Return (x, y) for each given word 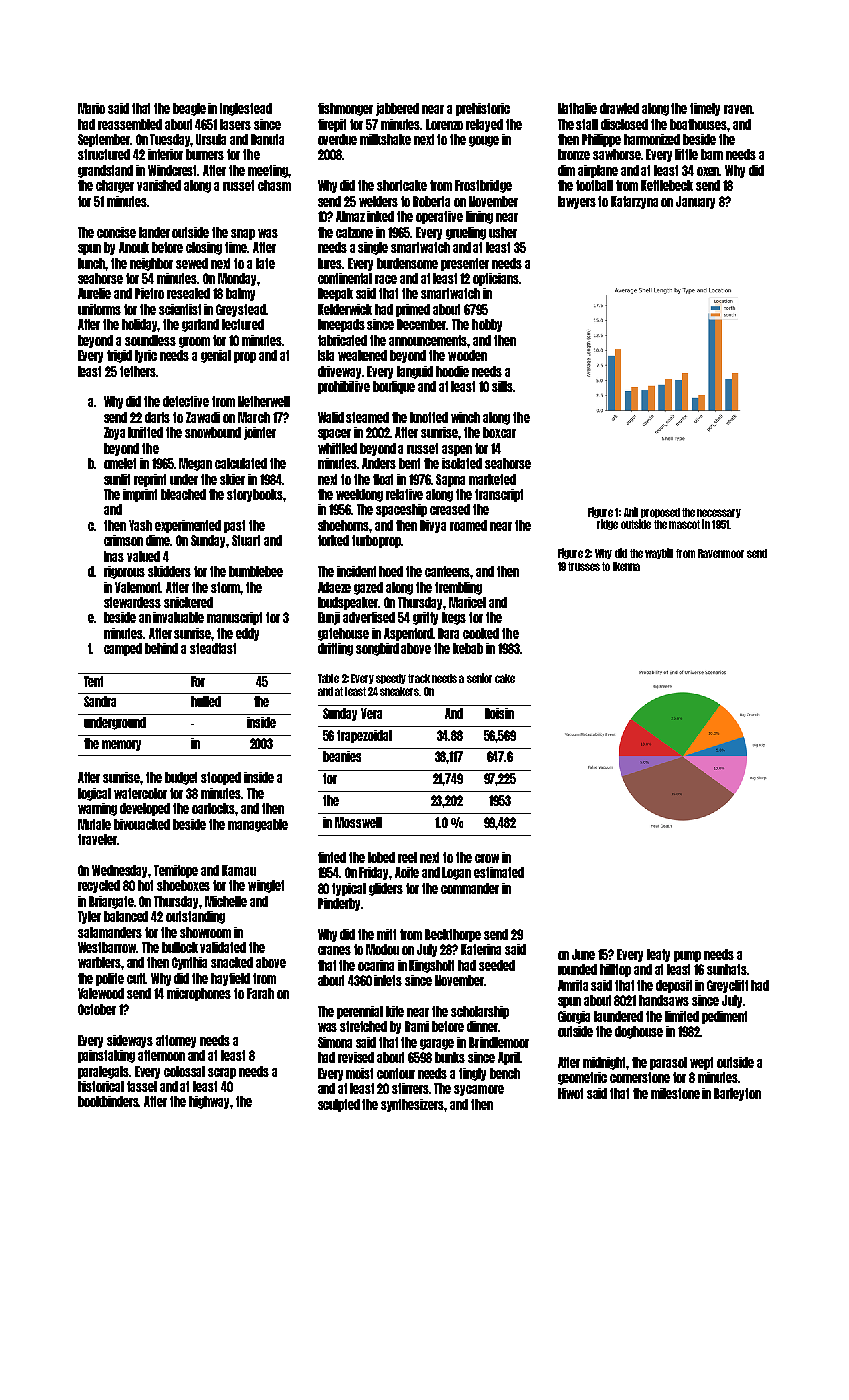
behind (161, 648)
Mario (91, 108)
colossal (184, 1071)
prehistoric (483, 109)
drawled (619, 108)
